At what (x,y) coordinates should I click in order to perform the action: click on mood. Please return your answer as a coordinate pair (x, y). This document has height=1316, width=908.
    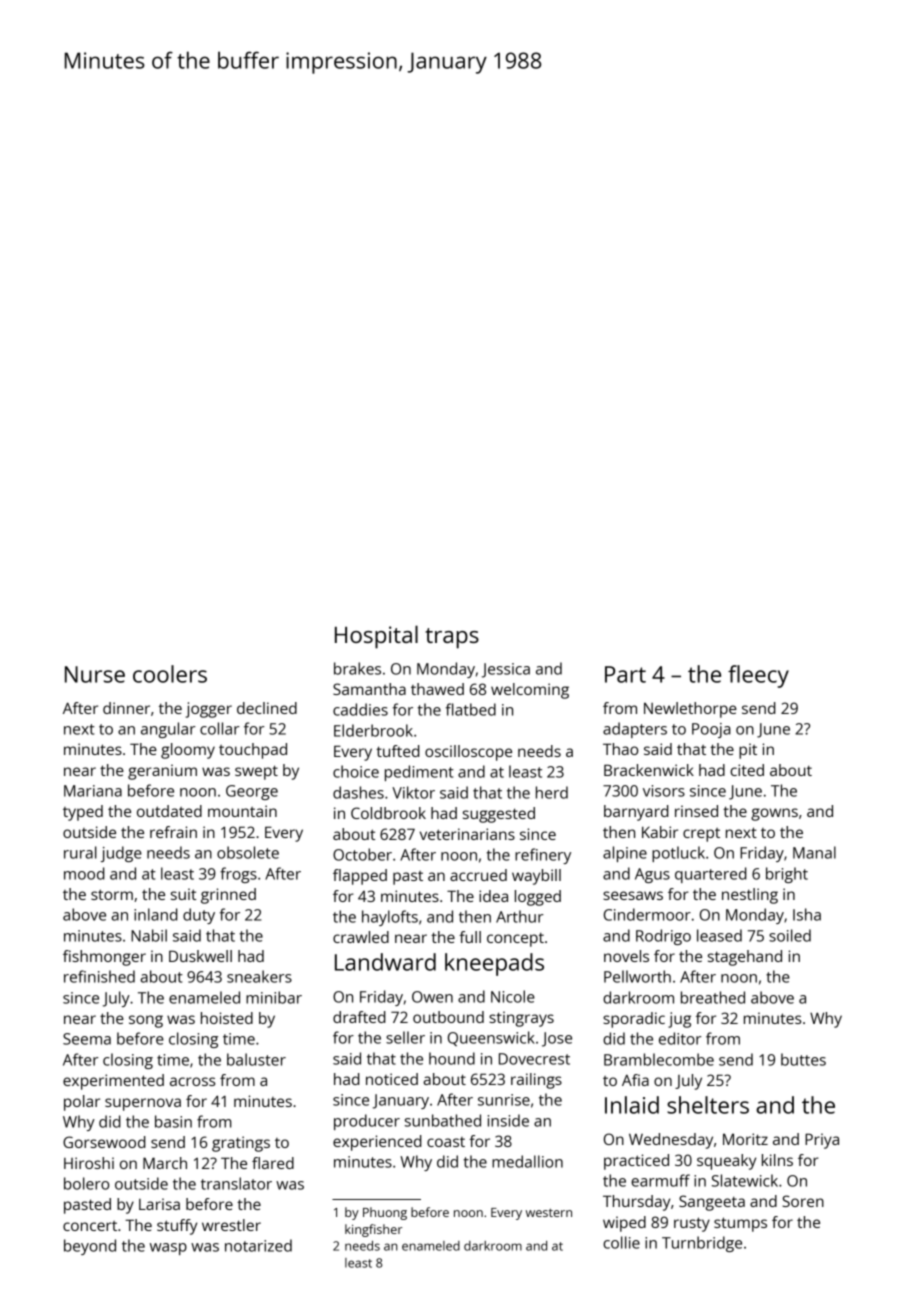
    Looking at the image, I should click on (84, 873).
